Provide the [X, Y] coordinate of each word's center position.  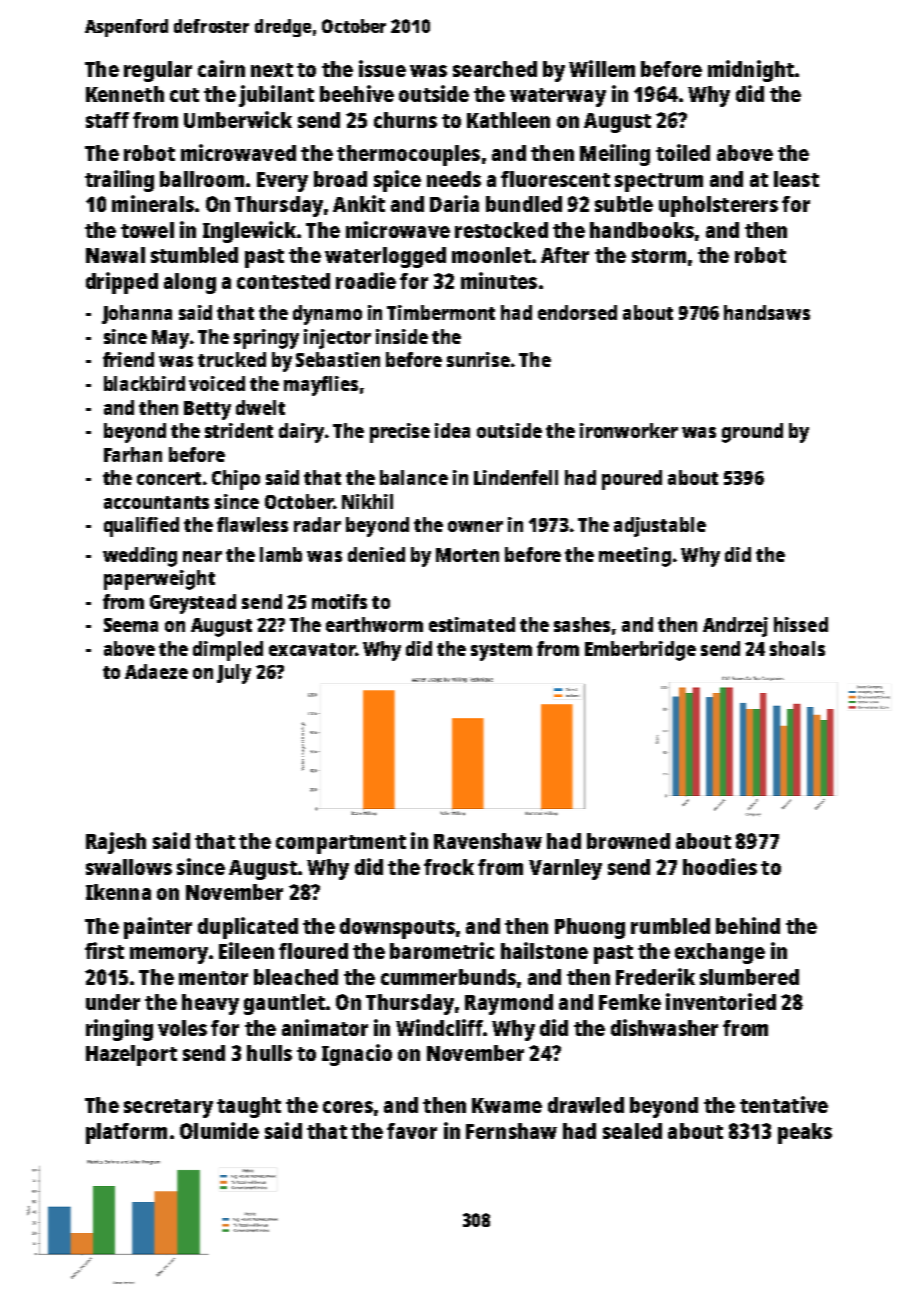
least [796, 179]
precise [400, 433]
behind [748, 925]
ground [752, 433]
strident [239, 430]
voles [182, 1028]
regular [158, 71]
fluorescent [555, 179]
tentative [784, 1104]
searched [495, 69]
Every [282, 182]
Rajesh [116, 843]
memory [169, 955]
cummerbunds [448, 977]
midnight [751, 71]
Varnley [565, 869]
